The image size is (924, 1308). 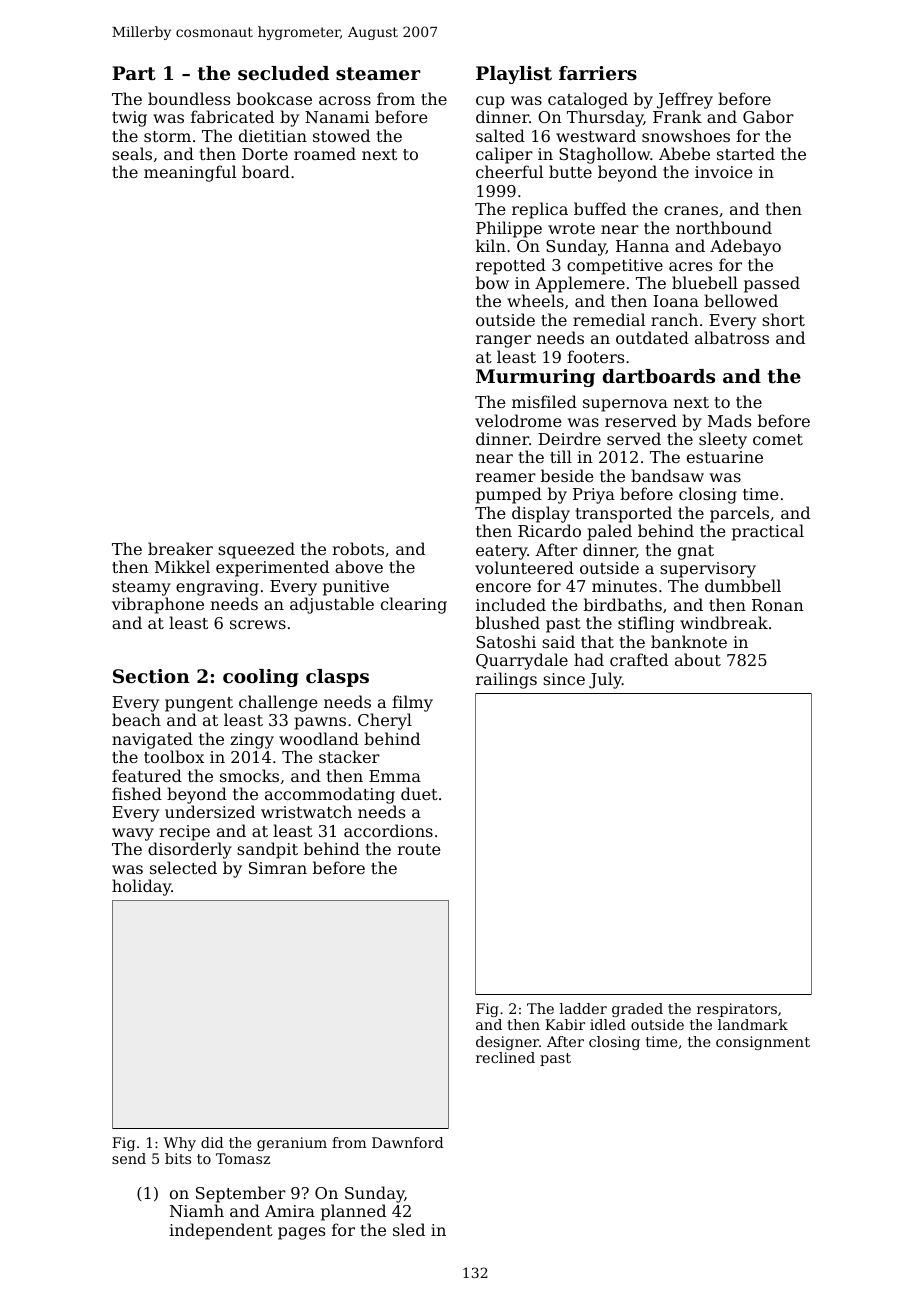 What do you see at coordinates (724, 227) in the page?
I see `northbound` at bounding box center [724, 227].
